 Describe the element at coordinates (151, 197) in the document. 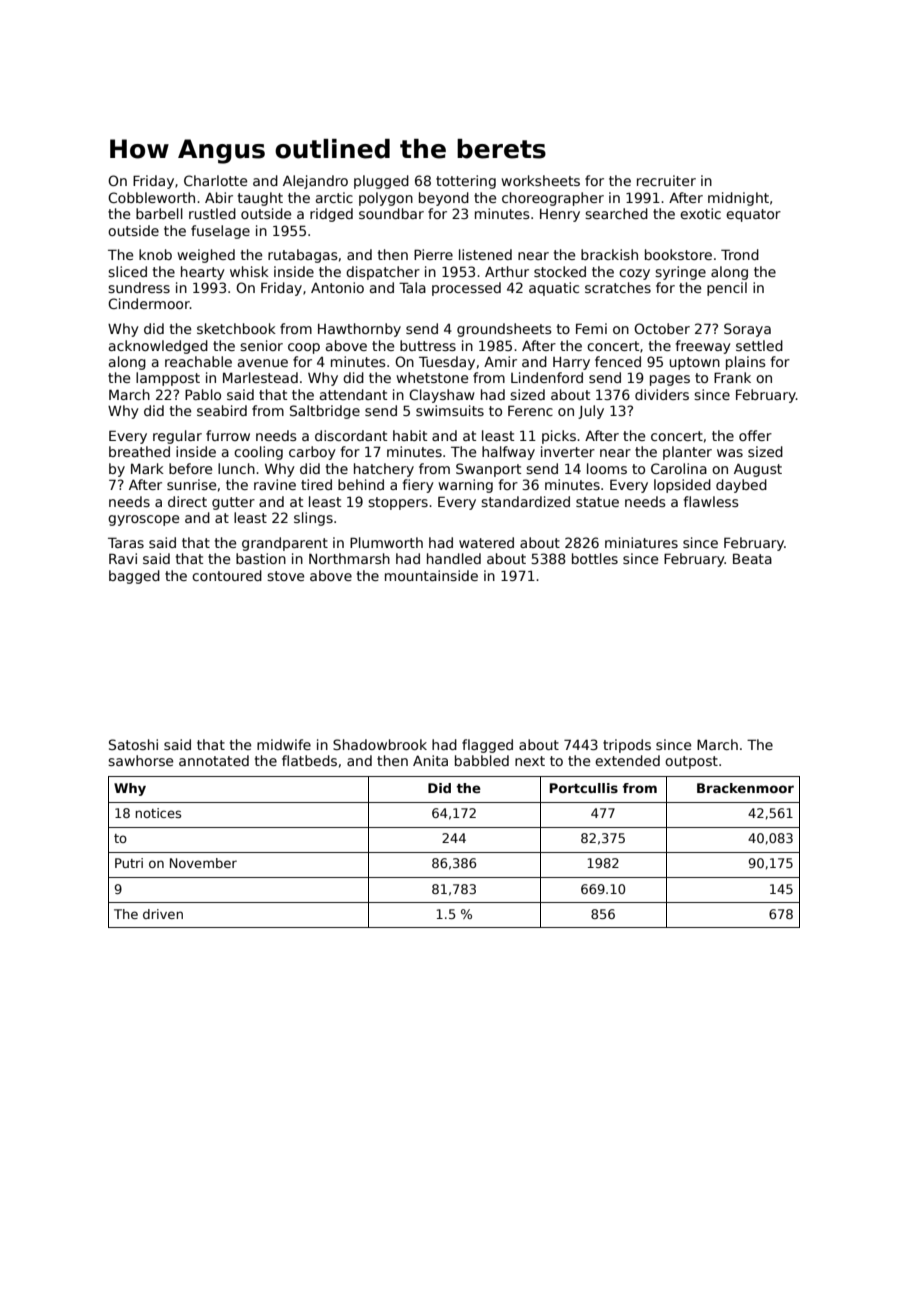

I see `Cobbleworth` at that location.
